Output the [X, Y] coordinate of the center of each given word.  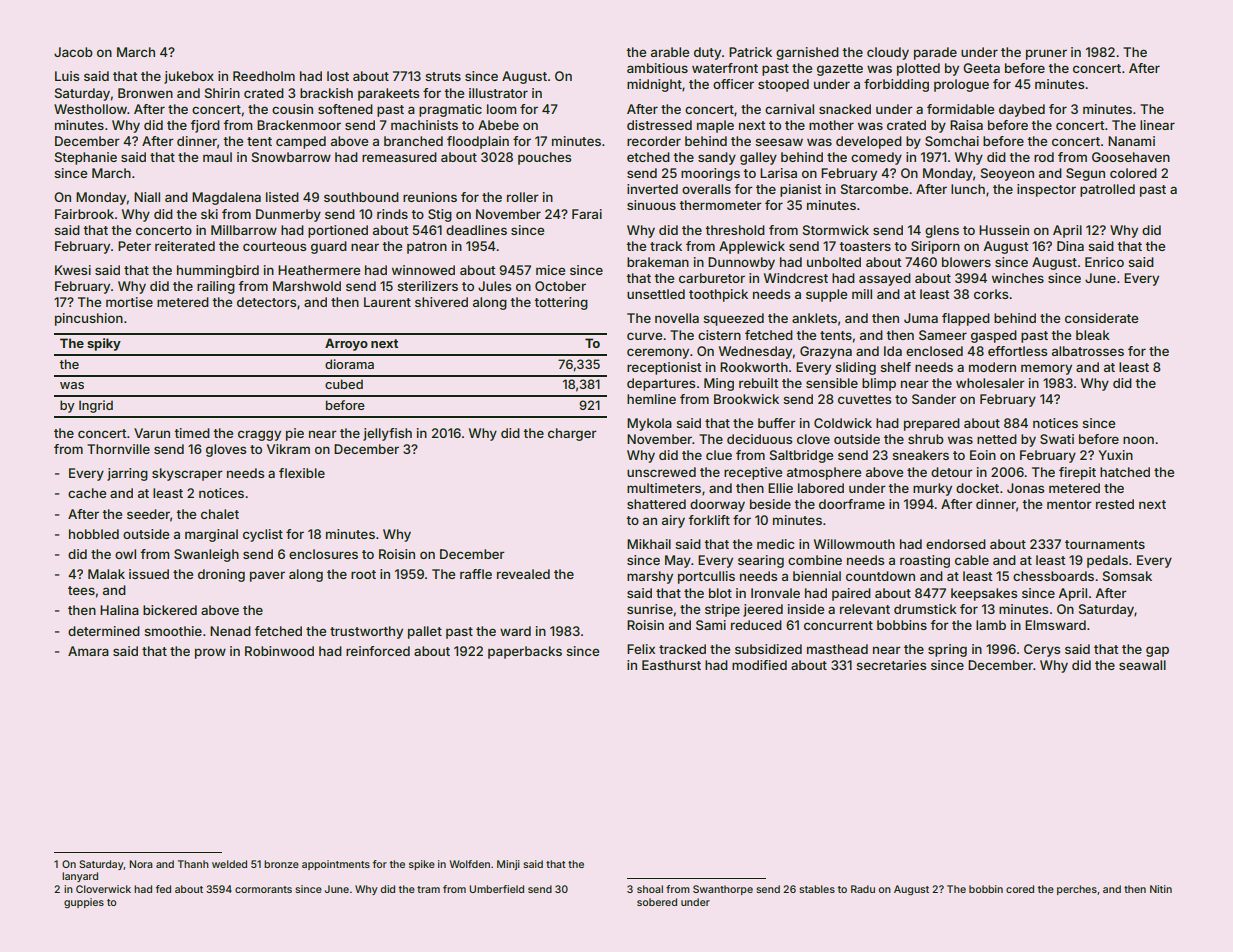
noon [1138, 440]
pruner [1046, 54]
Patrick [750, 52]
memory [1046, 369]
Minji [508, 865]
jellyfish [387, 434]
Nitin [1161, 889]
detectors [266, 302]
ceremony [658, 353]
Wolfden [470, 864]
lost [338, 76]
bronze [281, 864]
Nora [141, 864]
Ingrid [96, 406]
